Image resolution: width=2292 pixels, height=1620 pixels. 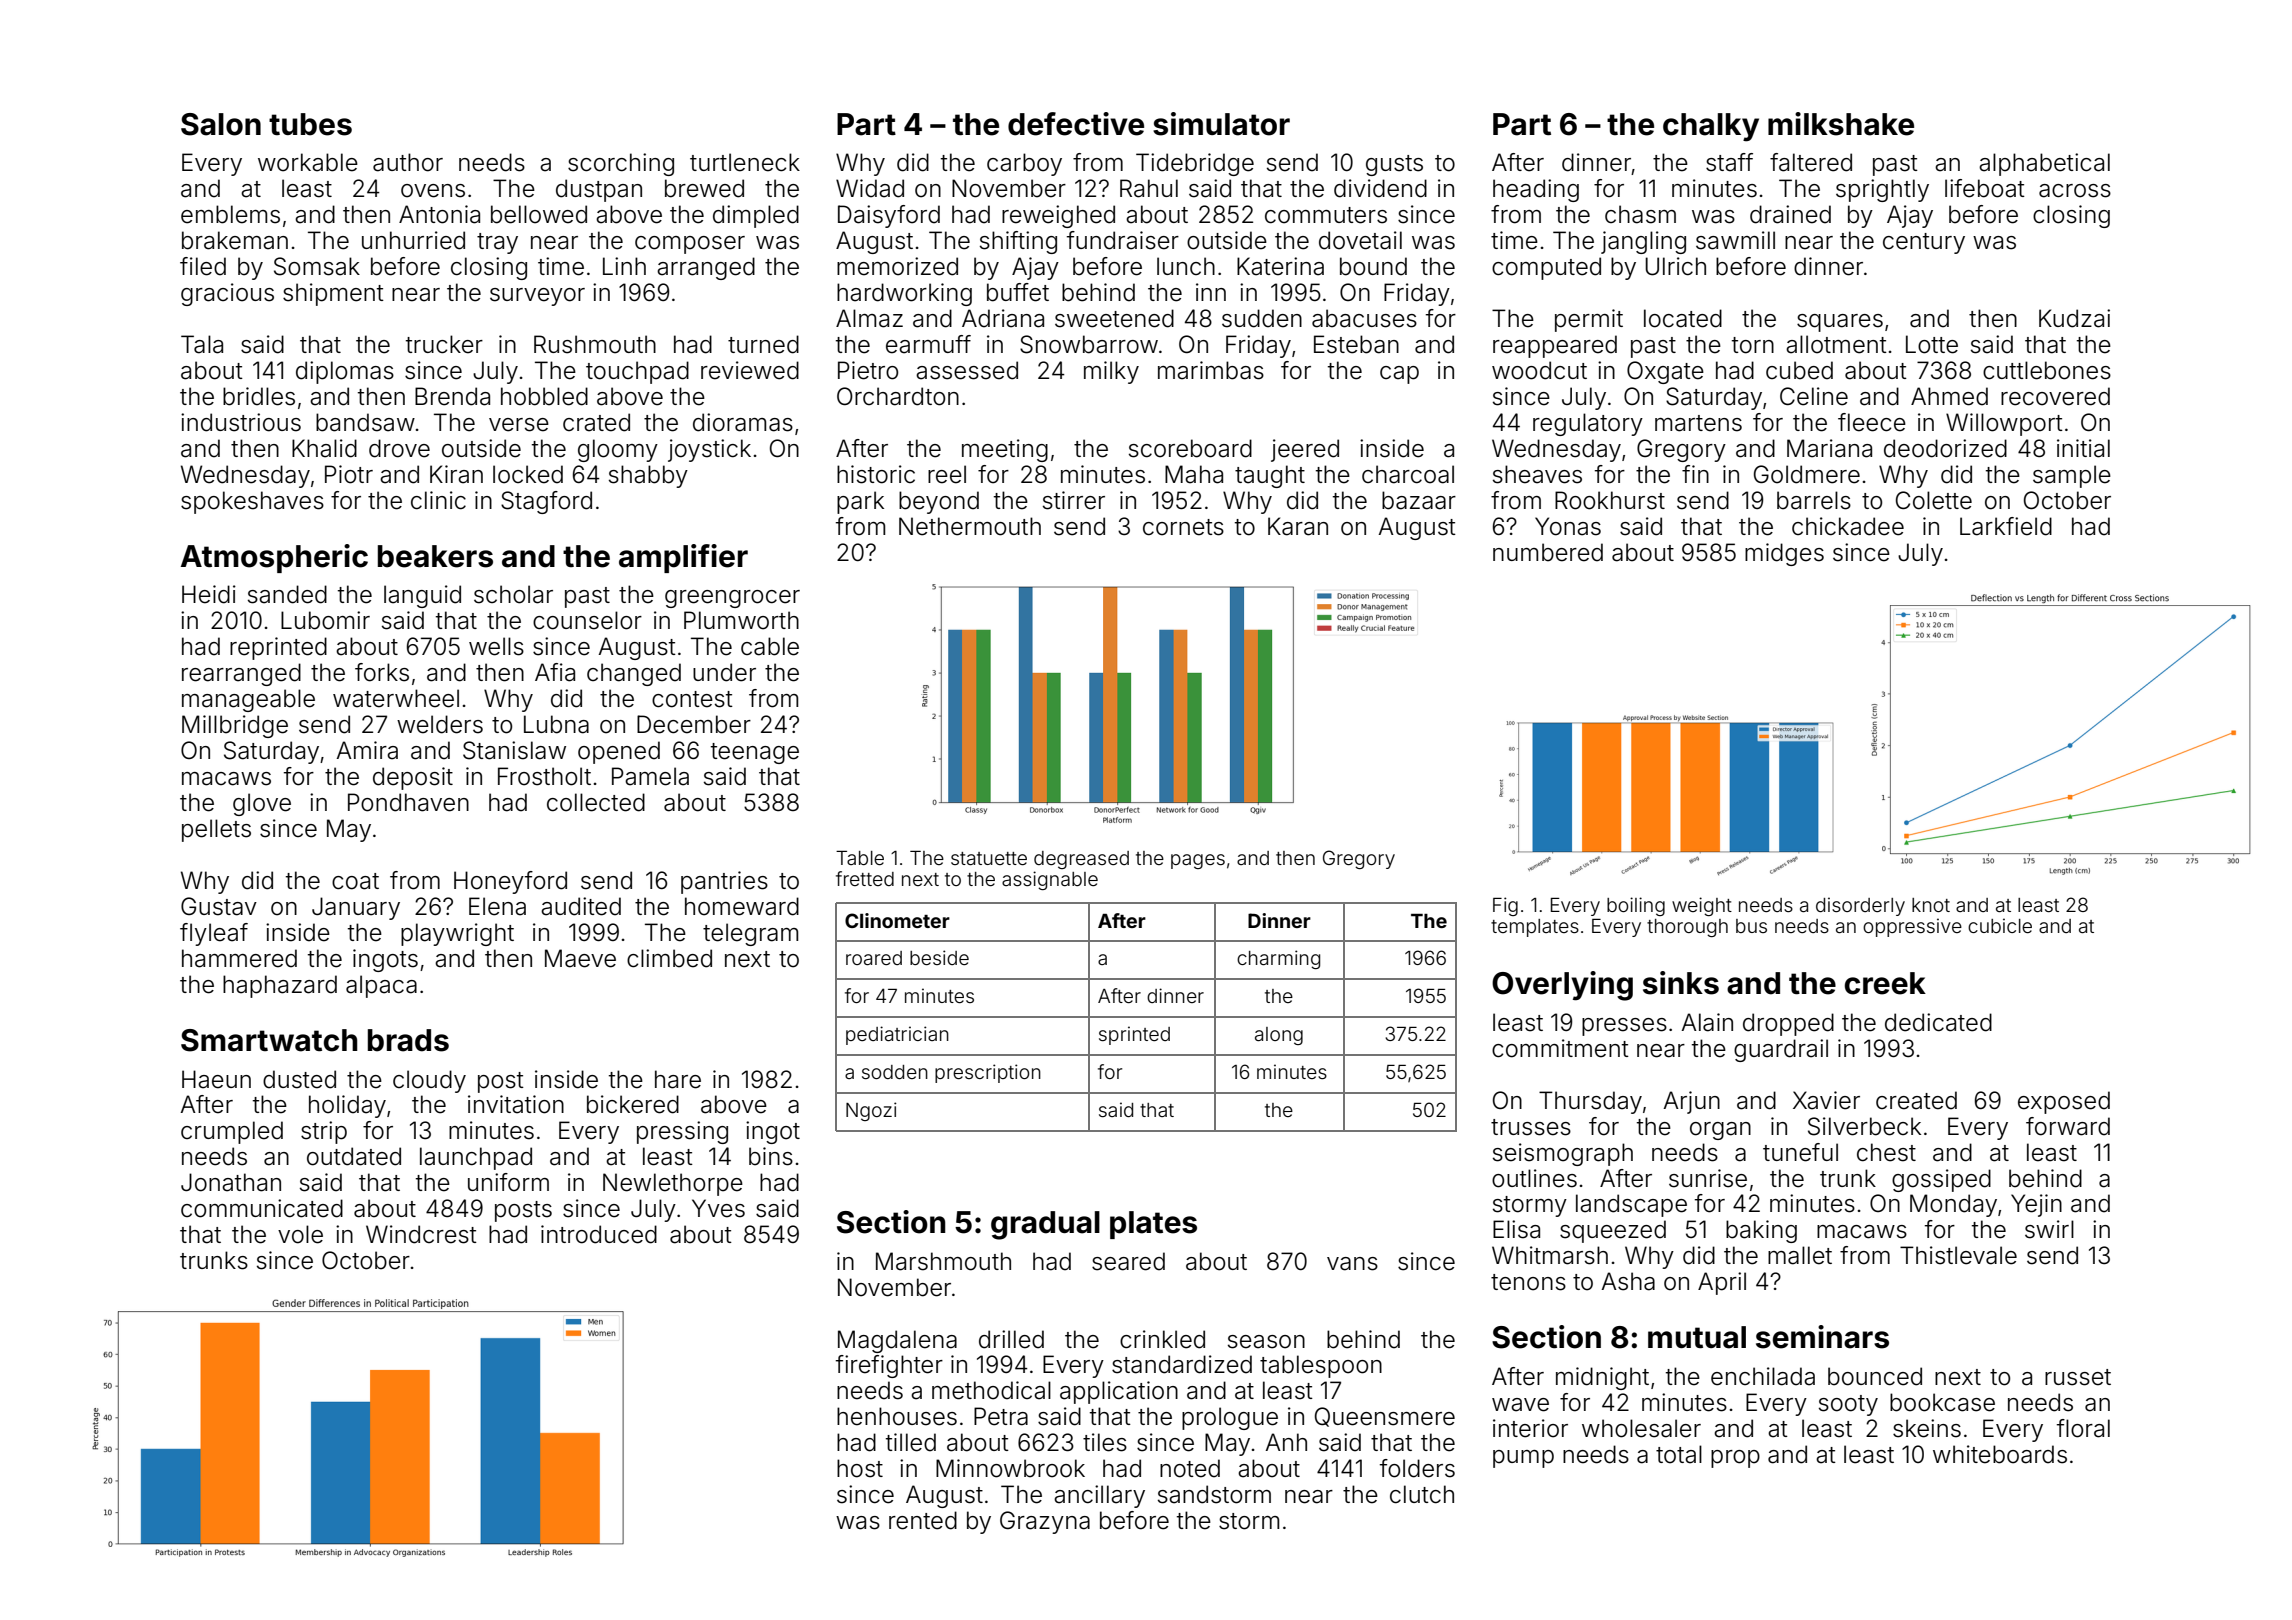 What do you see at coordinates (310, 124) in the document?
I see `tubes` at bounding box center [310, 124].
